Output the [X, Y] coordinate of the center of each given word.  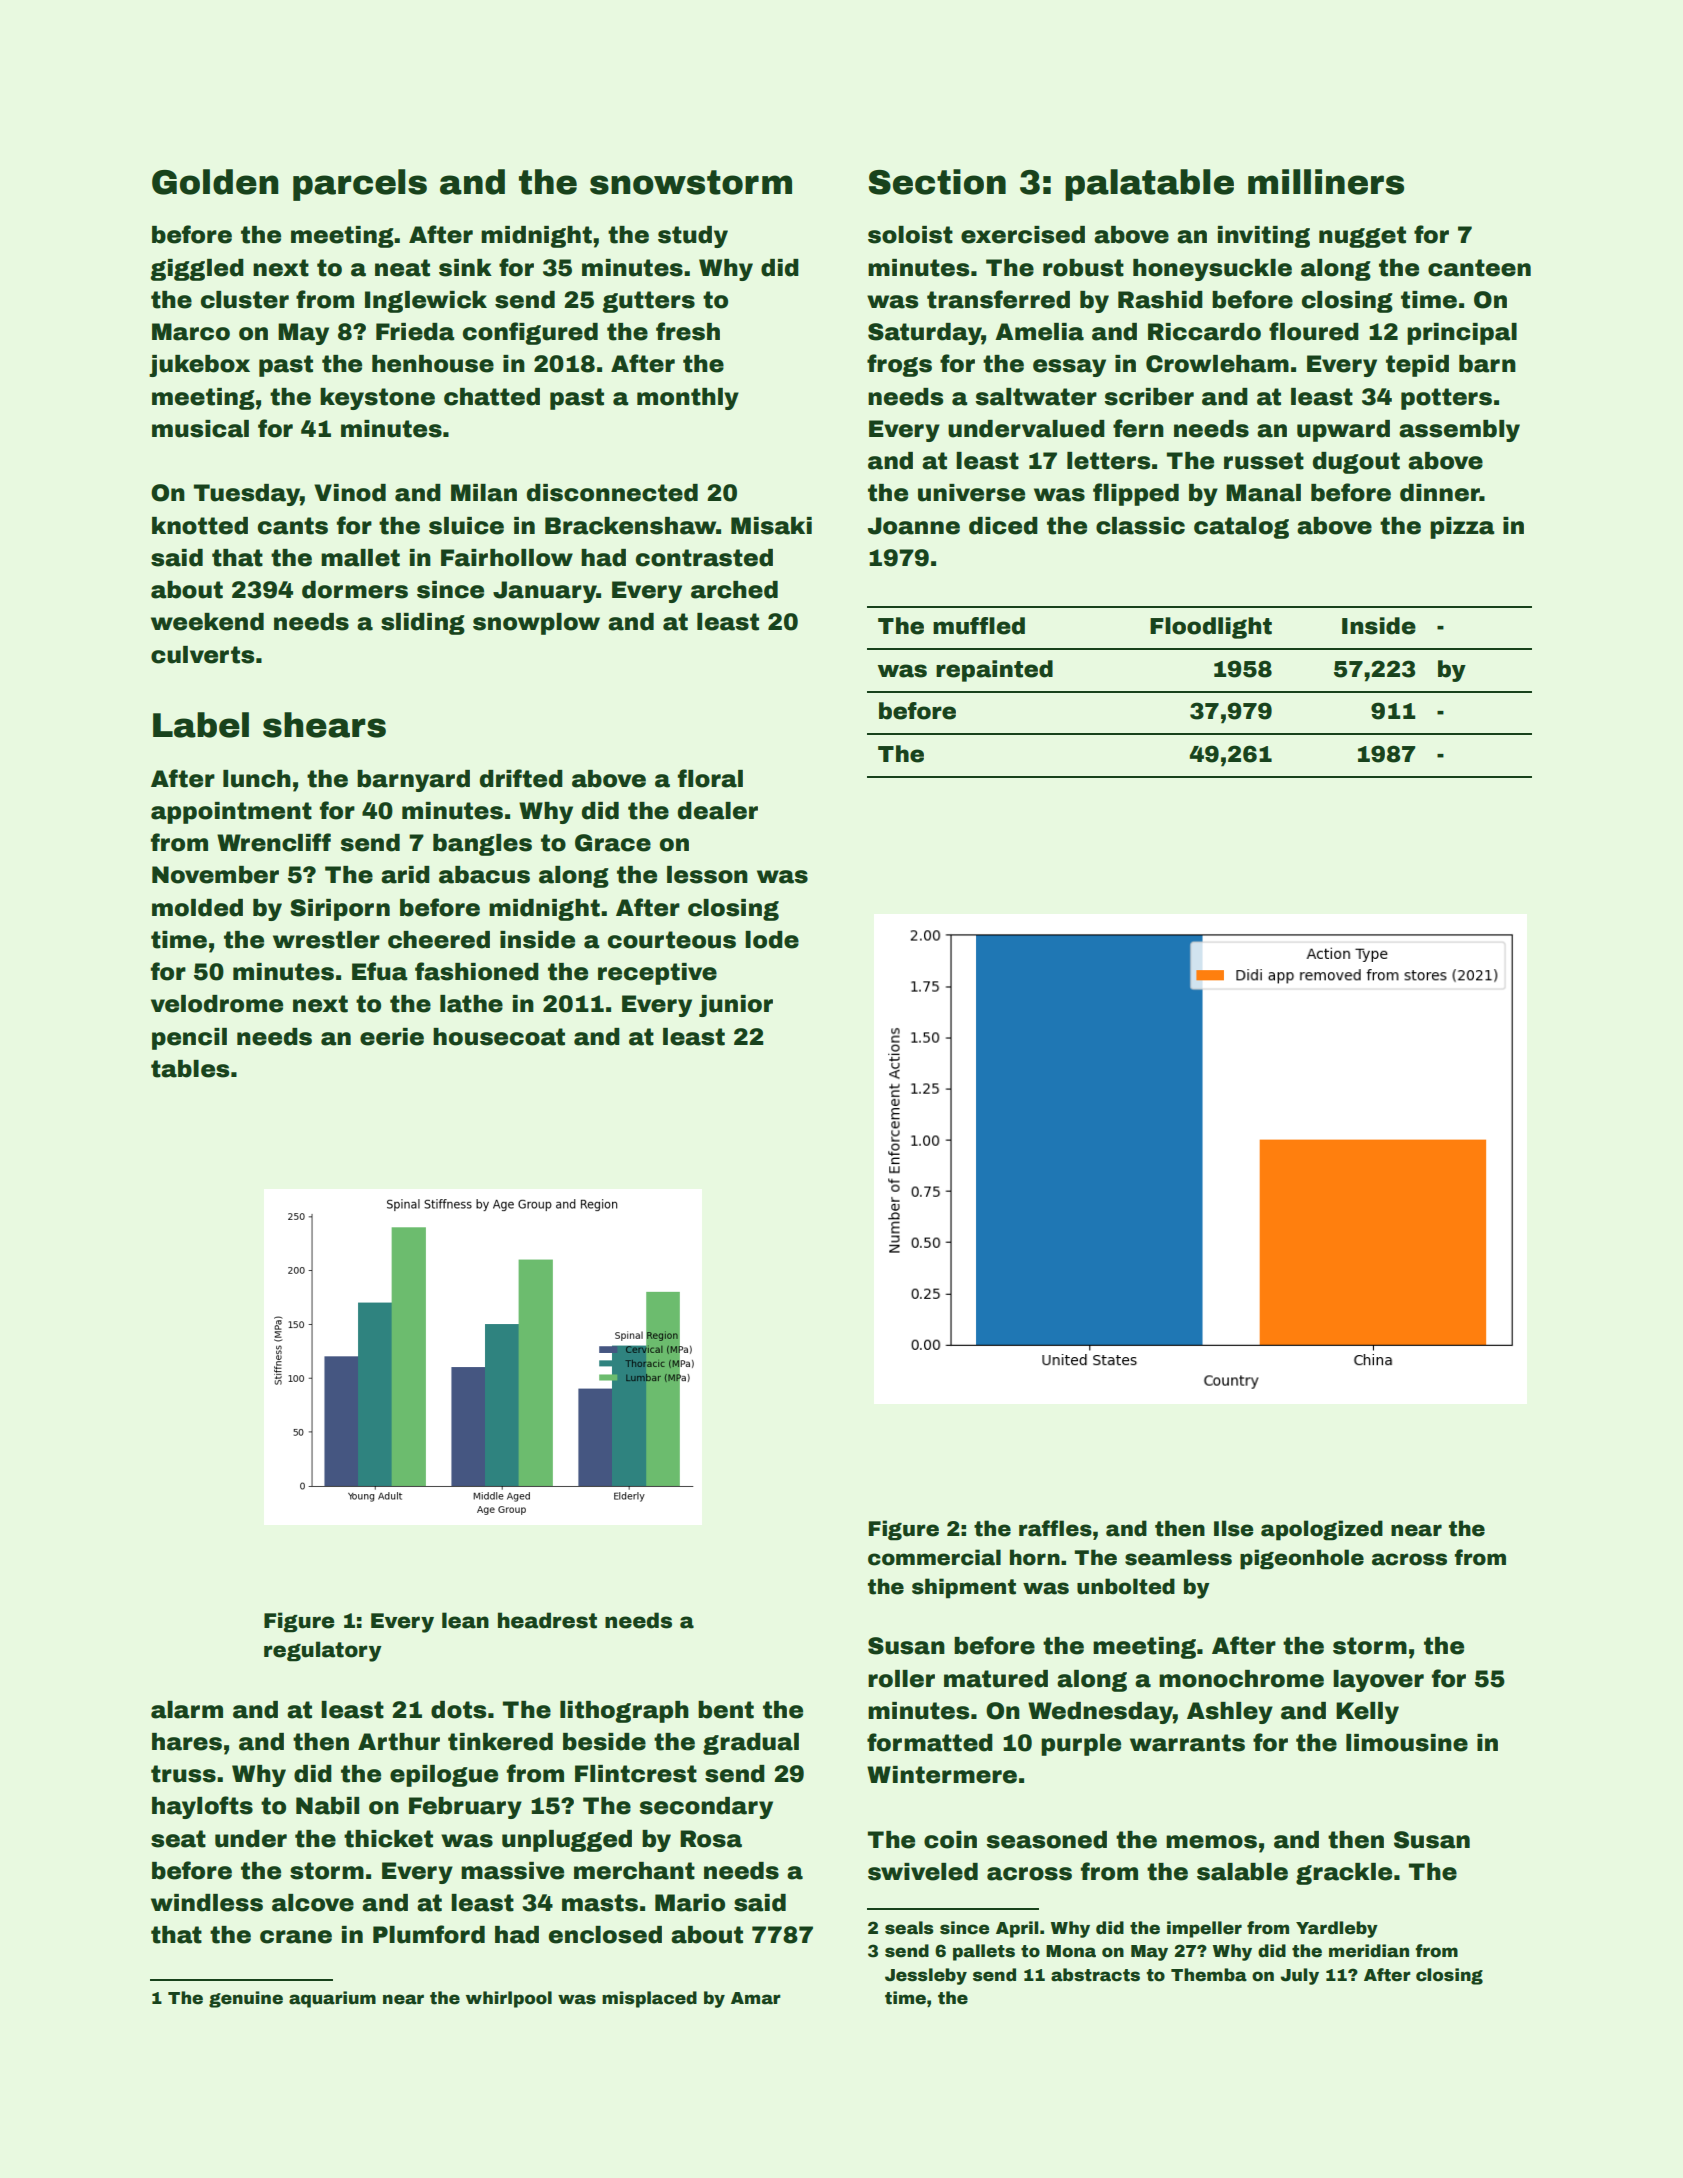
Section [937, 182]
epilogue [444, 1776]
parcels [360, 185]
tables [190, 1069]
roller [901, 1679]
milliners [1326, 182]
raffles [1055, 1528]
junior [736, 1006]
